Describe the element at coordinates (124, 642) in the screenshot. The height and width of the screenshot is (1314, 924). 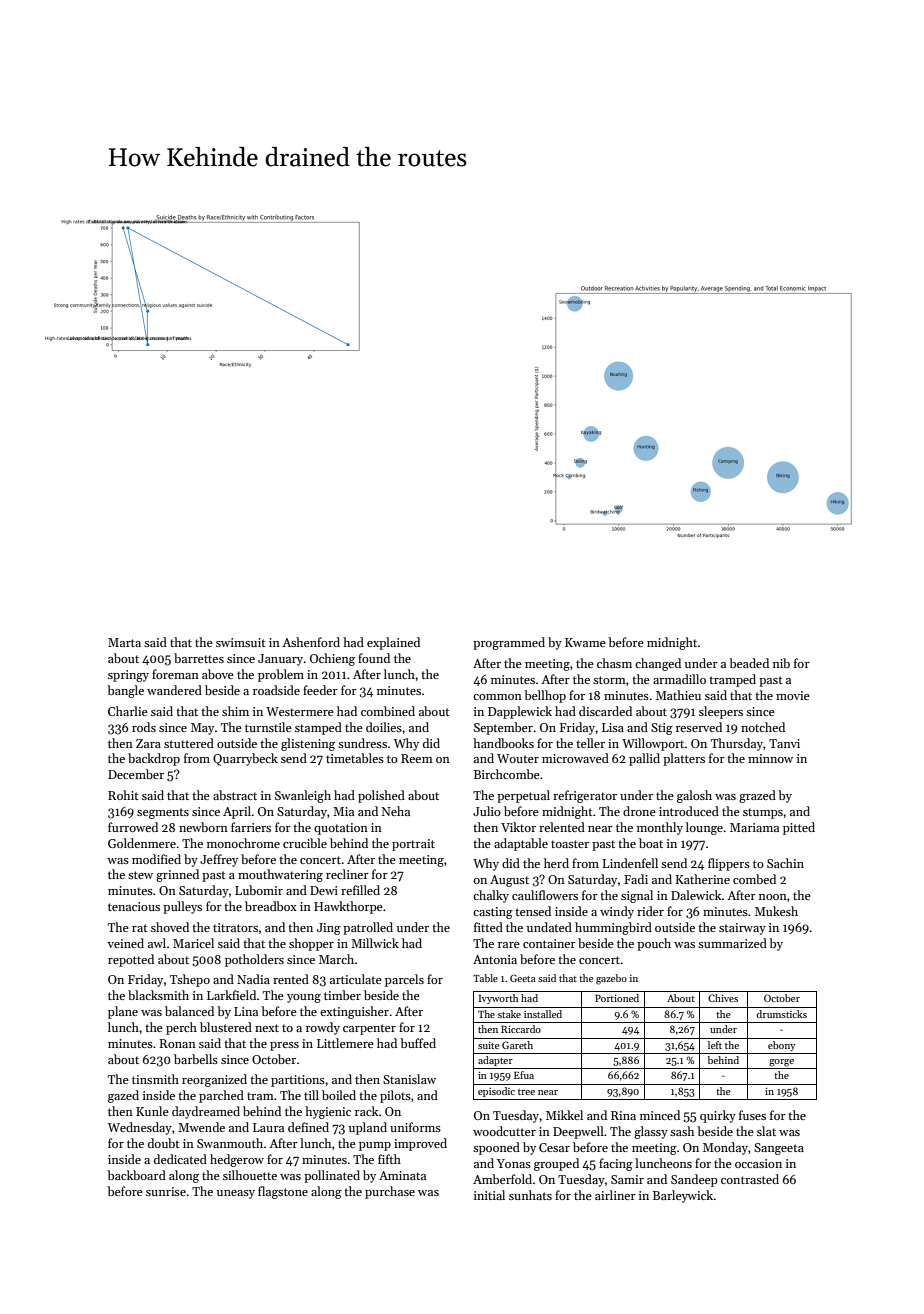
I see `Marta` at that location.
